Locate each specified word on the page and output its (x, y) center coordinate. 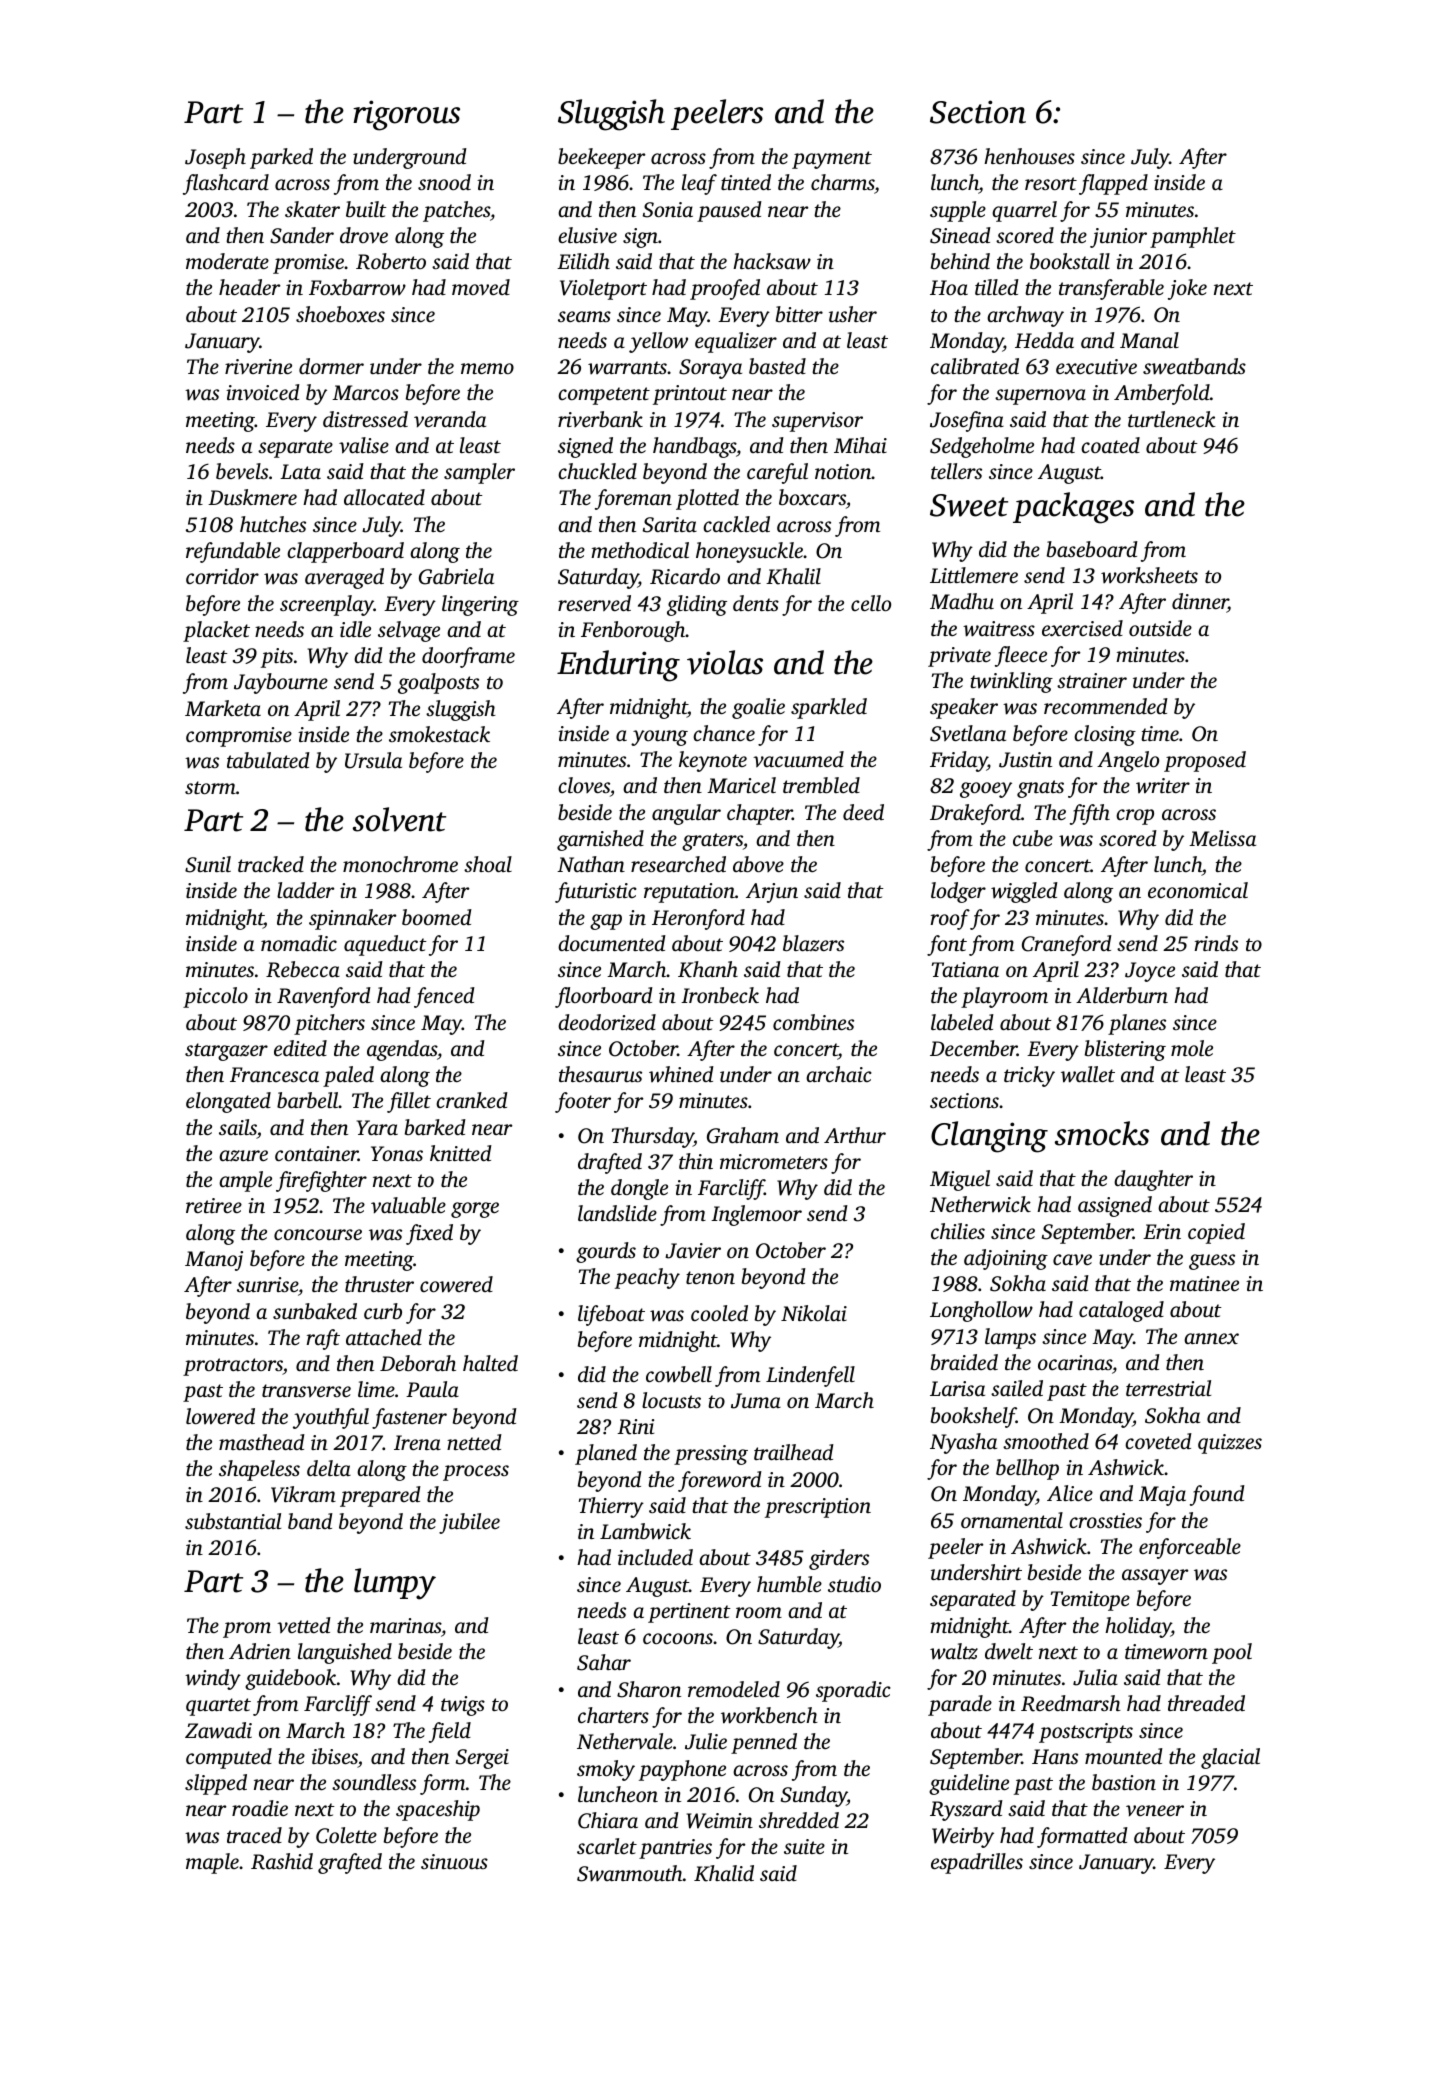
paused (729, 211)
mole (1192, 1048)
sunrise (267, 1284)
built (366, 209)
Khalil (793, 576)
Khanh (708, 969)
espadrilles (977, 1863)
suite (804, 1846)
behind (960, 261)
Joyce (1150, 972)
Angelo (1128, 761)
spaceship (438, 1810)
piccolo (215, 997)
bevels (242, 471)
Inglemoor (756, 1215)
